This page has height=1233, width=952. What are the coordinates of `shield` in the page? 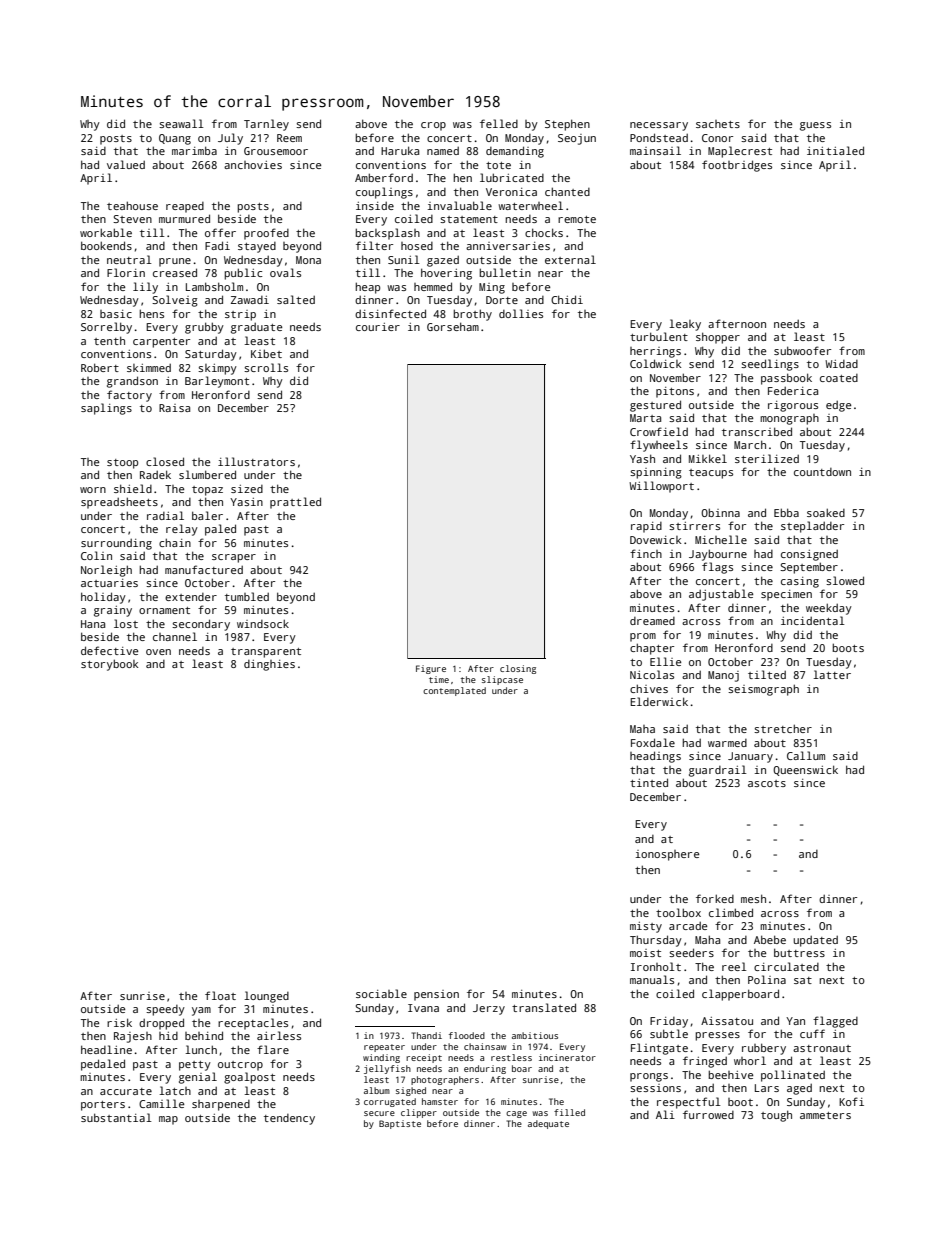 It's located at (133, 488).
